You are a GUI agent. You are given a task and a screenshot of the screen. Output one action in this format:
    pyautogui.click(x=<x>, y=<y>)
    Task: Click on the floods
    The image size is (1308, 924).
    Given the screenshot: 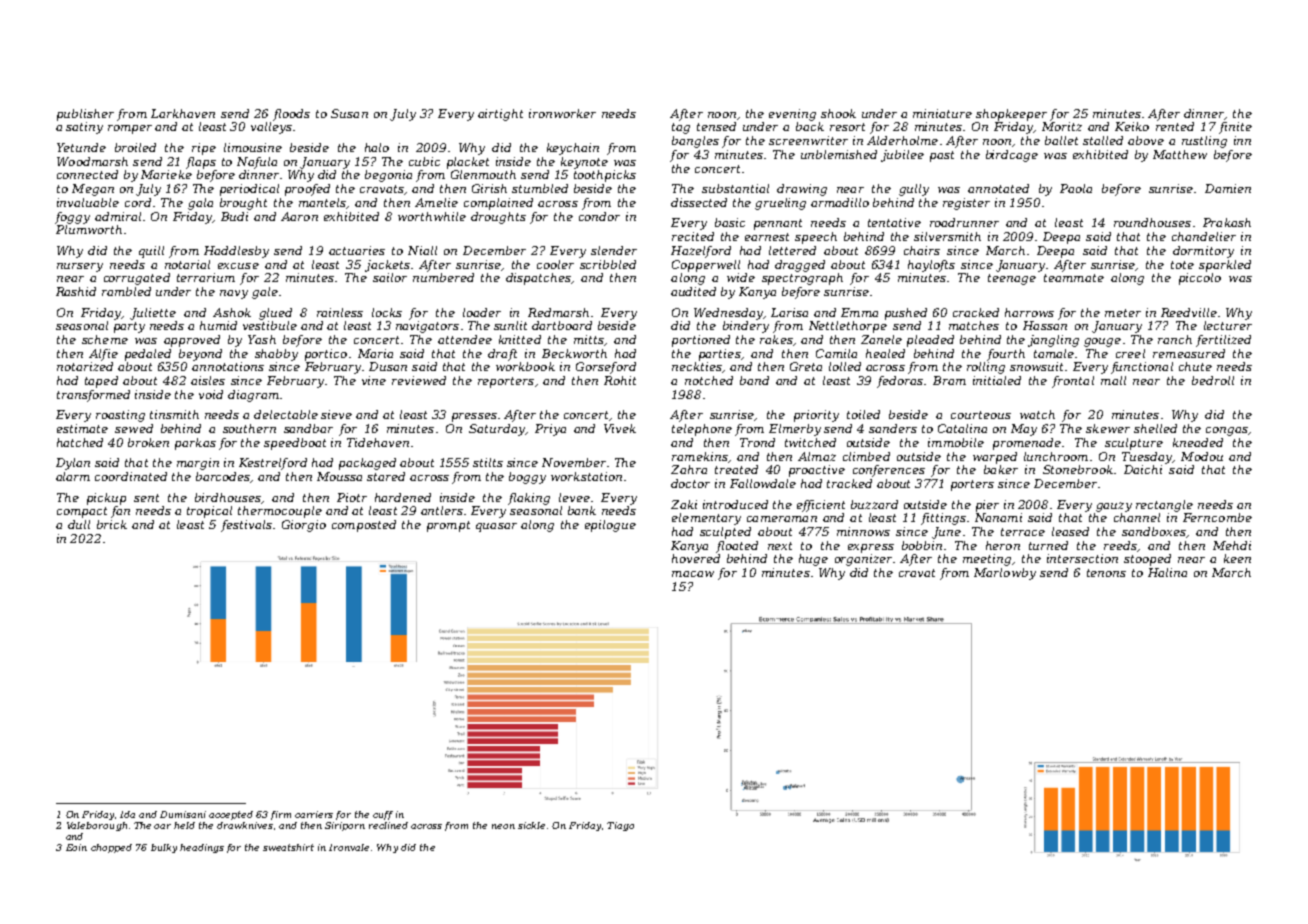 What is the action you would take?
    pyautogui.click(x=291, y=115)
